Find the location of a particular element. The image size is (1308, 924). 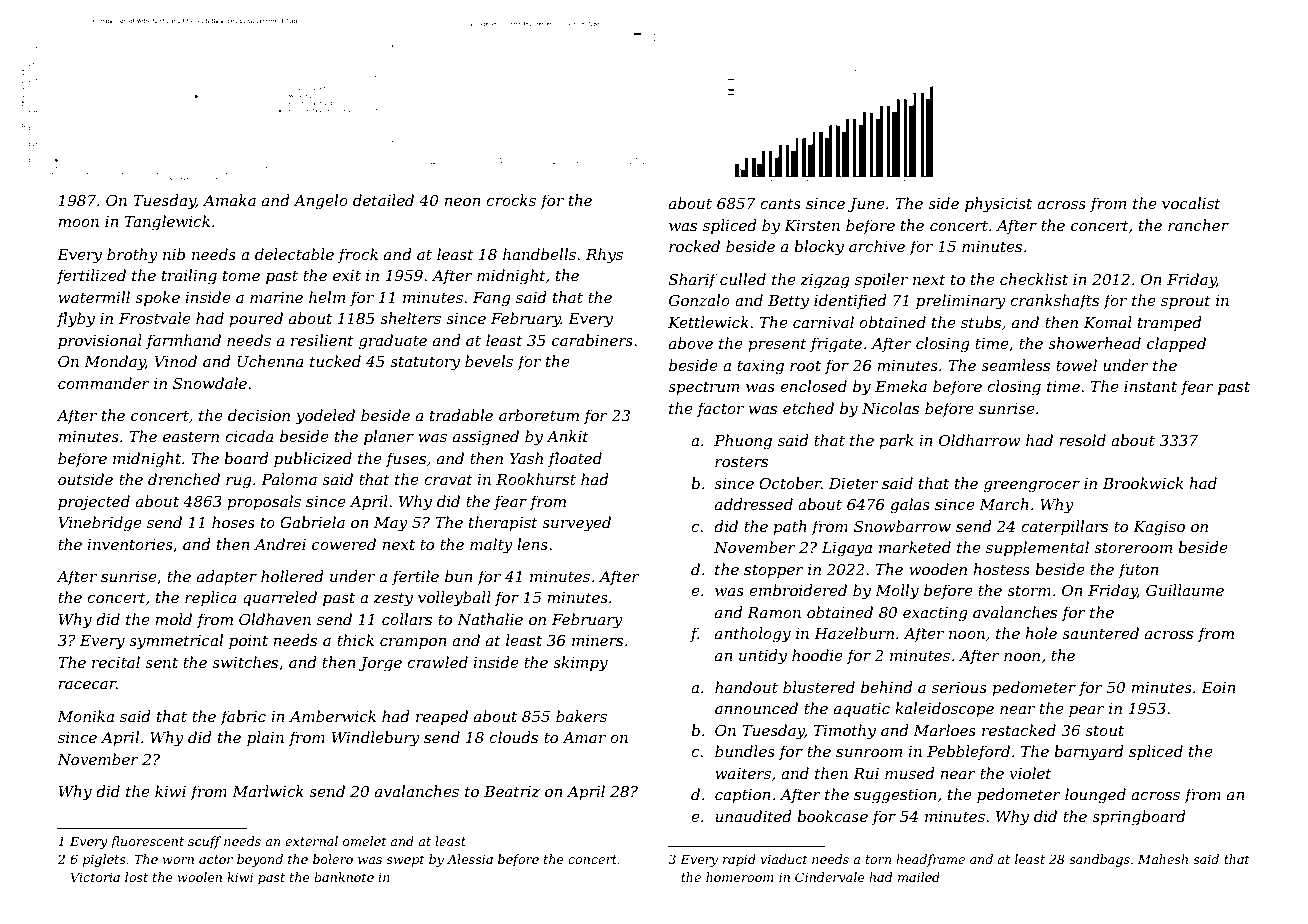

Tanglewick is located at coordinates (167, 223).
